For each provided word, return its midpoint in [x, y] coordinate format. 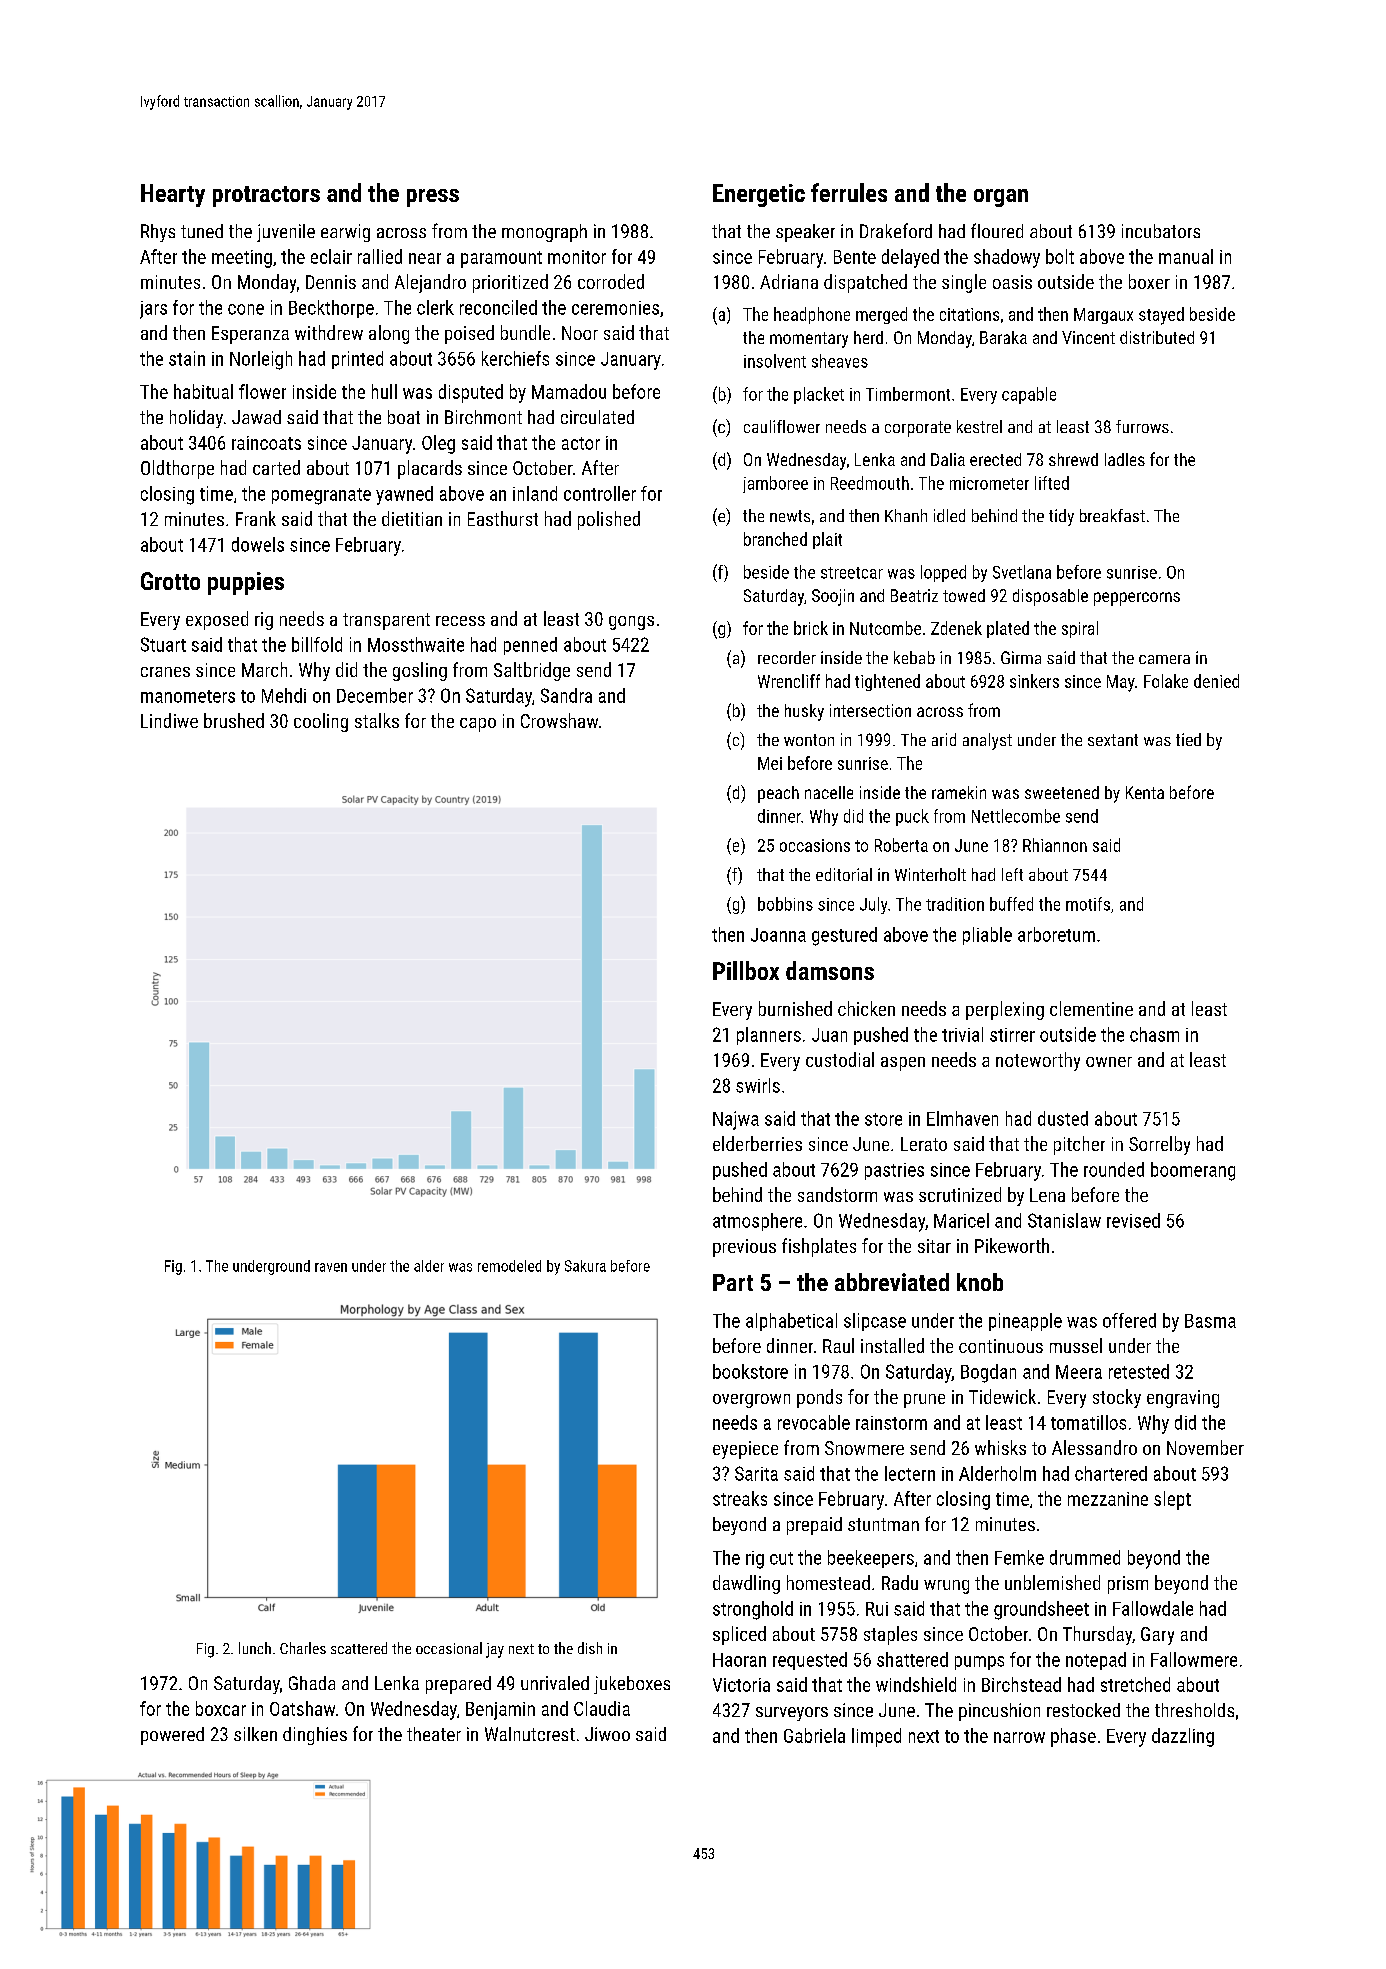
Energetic [759, 195]
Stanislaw [1064, 1220]
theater [434, 1734]
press [433, 198]
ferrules [849, 192]
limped [876, 1737]
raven [331, 1267]
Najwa [736, 1120]
